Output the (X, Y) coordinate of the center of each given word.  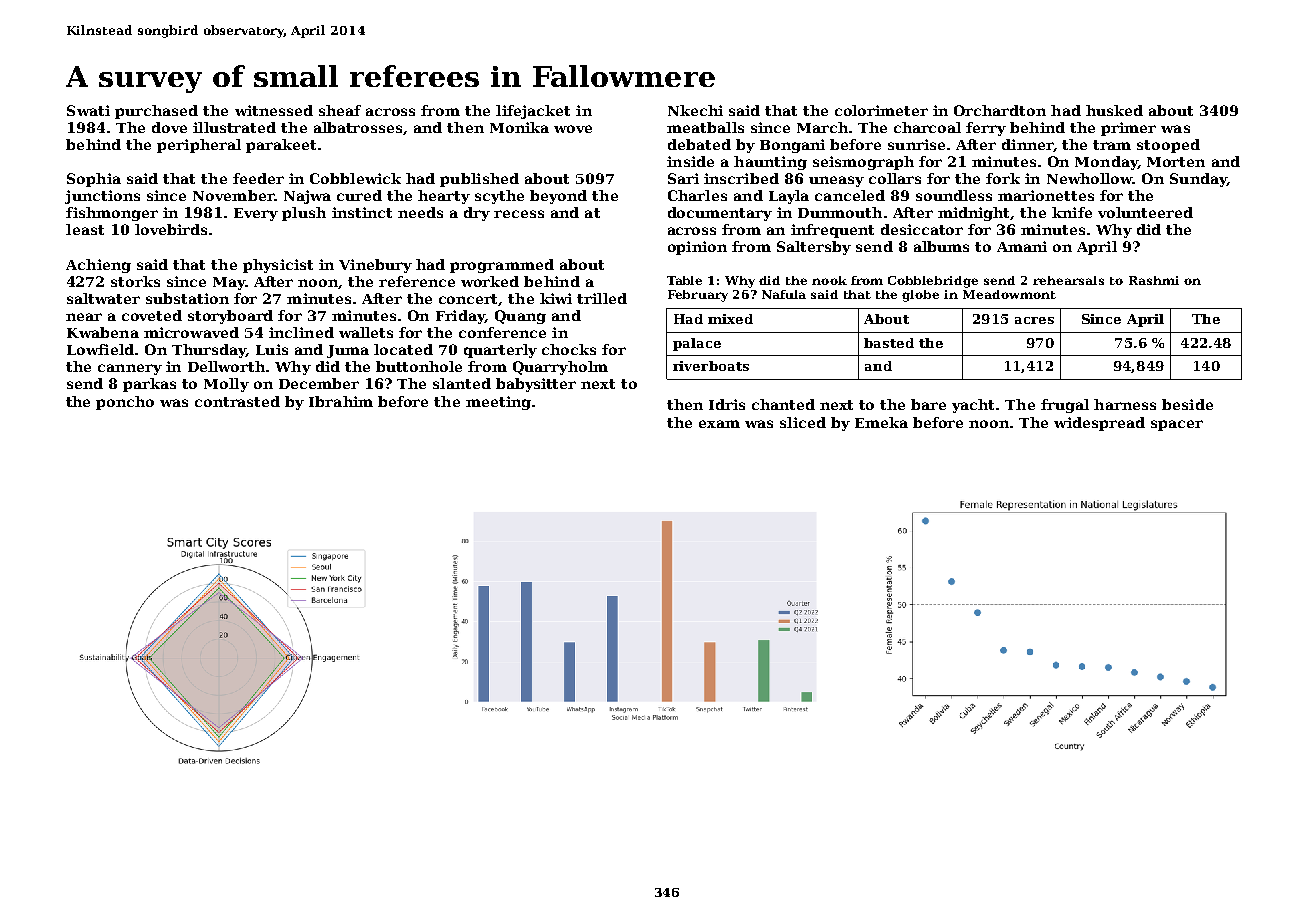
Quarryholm (560, 368)
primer (1128, 129)
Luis (272, 349)
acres (1034, 320)
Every (256, 214)
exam (719, 424)
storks (135, 281)
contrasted (237, 401)
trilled (602, 298)
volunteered (1145, 212)
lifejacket (533, 112)
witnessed (274, 110)
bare (928, 404)
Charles (697, 195)
